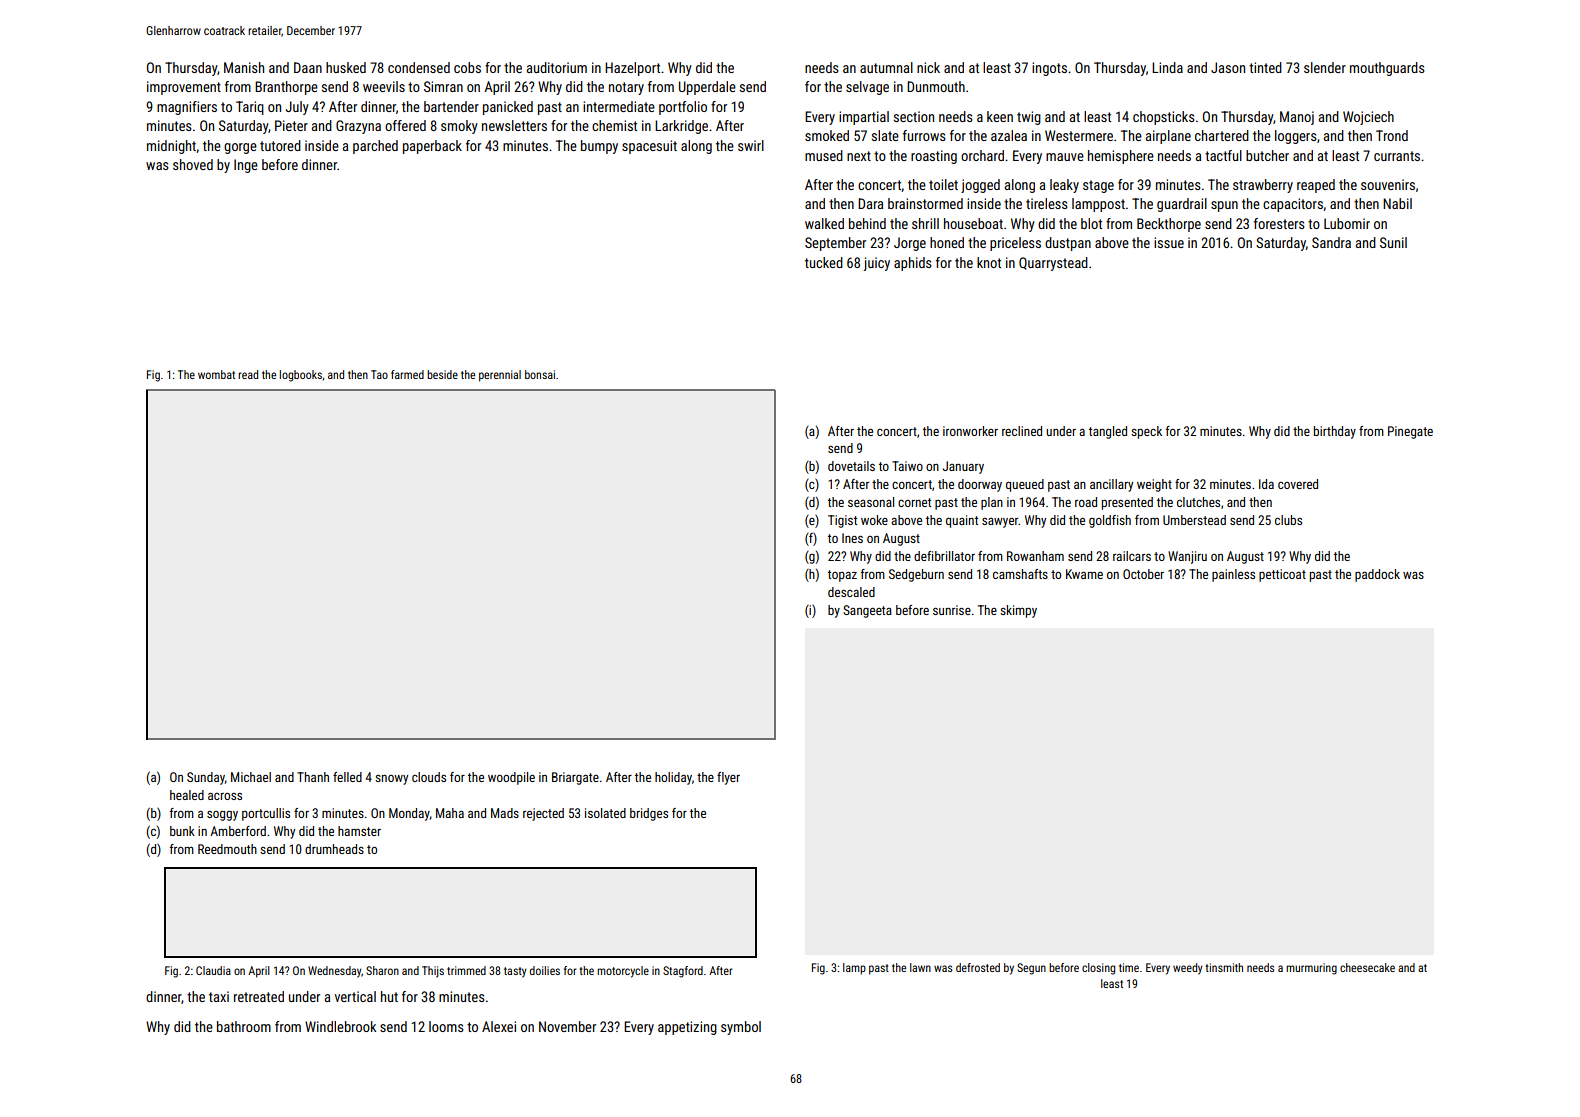 This screenshot has width=1580, height=1117. I want to click on tinsmith, so click(1224, 967).
